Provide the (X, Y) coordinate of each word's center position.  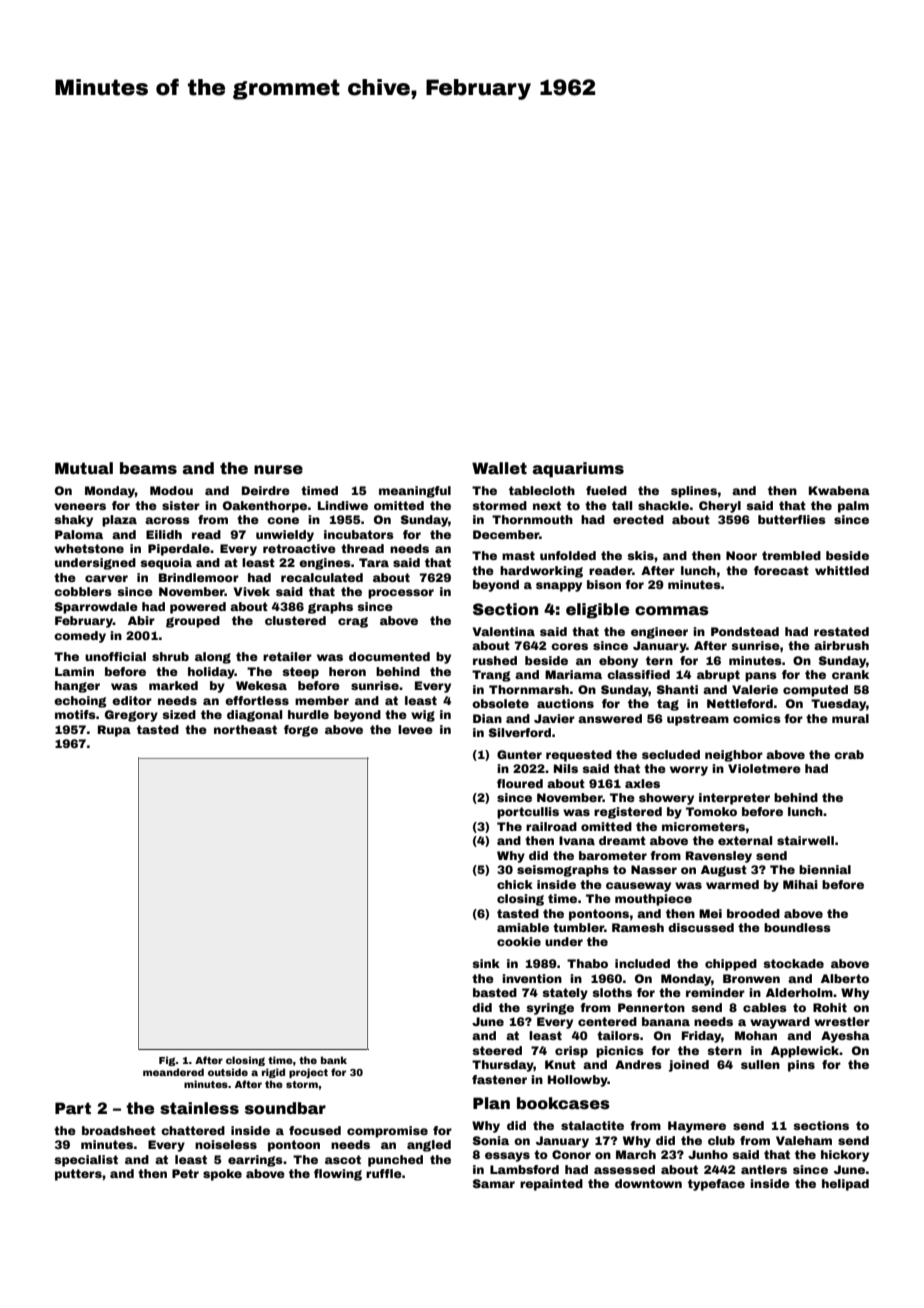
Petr (185, 1173)
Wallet (499, 468)
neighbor (734, 756)
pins (801, 1066)
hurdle (308, 714)
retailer (287, 656)
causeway (638, 887)
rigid (273, 1073)
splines (694, 492)
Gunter (519, 754)
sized (179, 714)
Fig (167, 1061)
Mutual (84, 468)
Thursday (503, 1066)
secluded (671, 754)
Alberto (845, 978)
